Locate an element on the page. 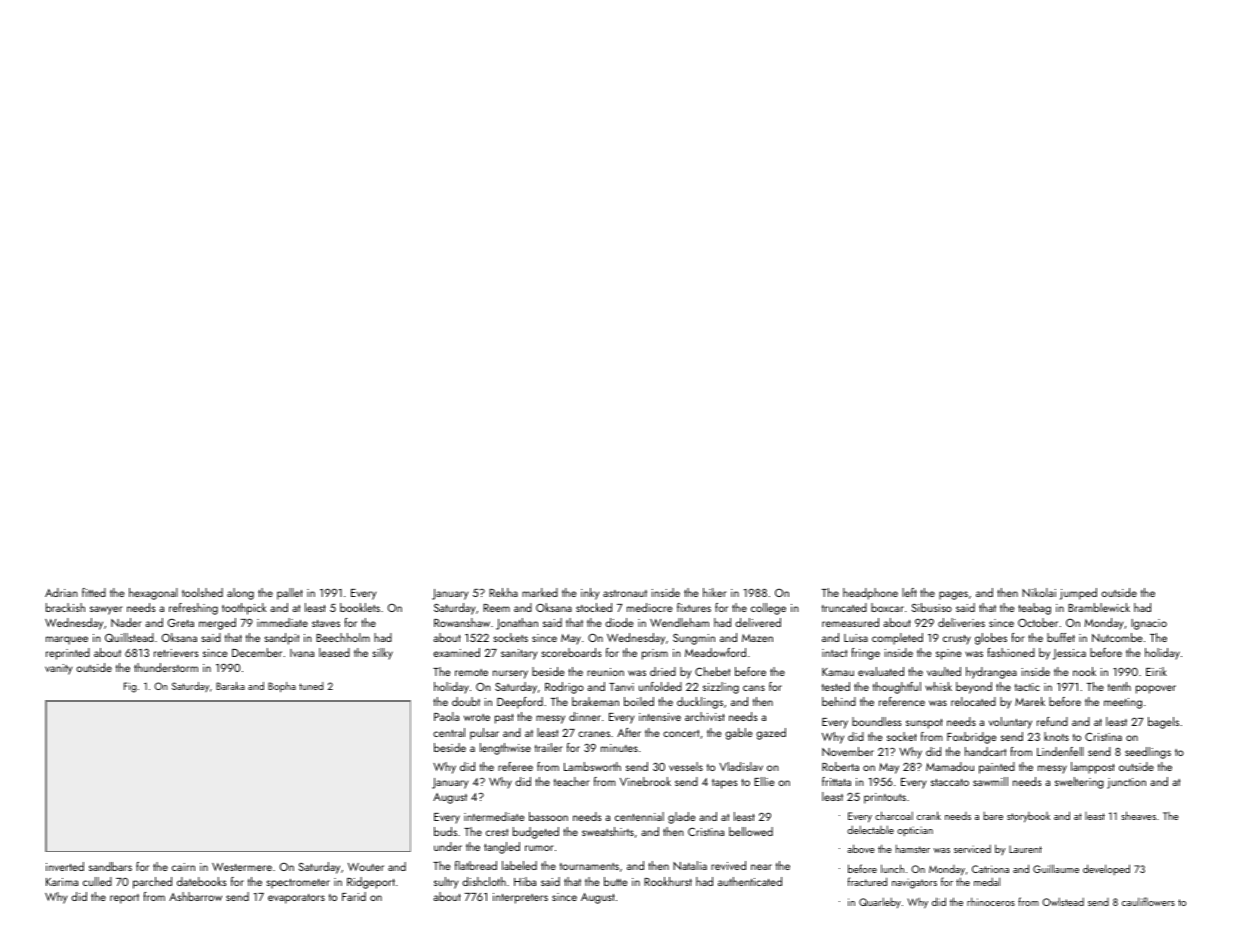 The height and width of the page is (952, 1233). bagels is located at coordinates (1163, 723).
